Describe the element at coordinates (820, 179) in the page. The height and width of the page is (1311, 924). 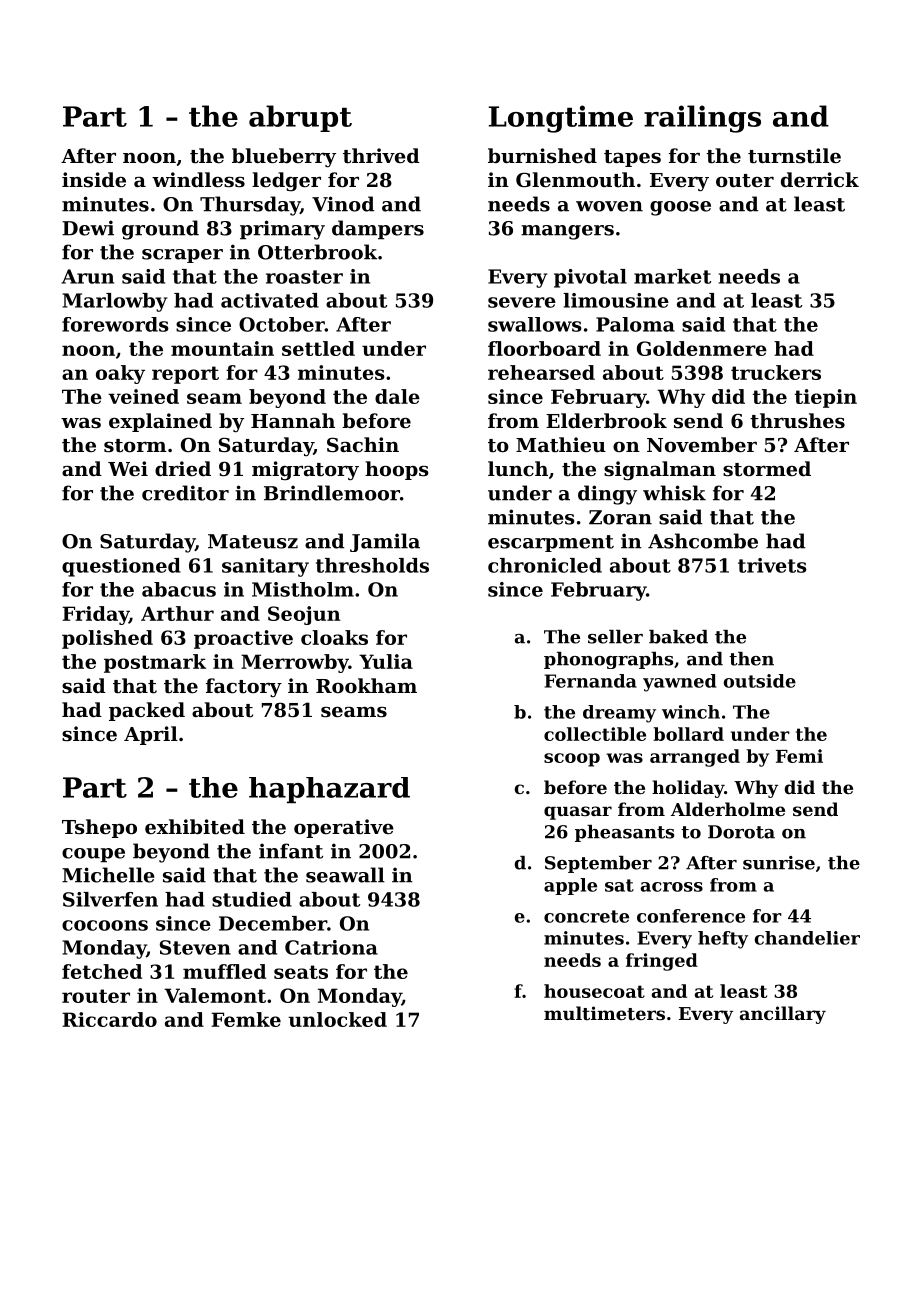
I see `derrick` at that location.
